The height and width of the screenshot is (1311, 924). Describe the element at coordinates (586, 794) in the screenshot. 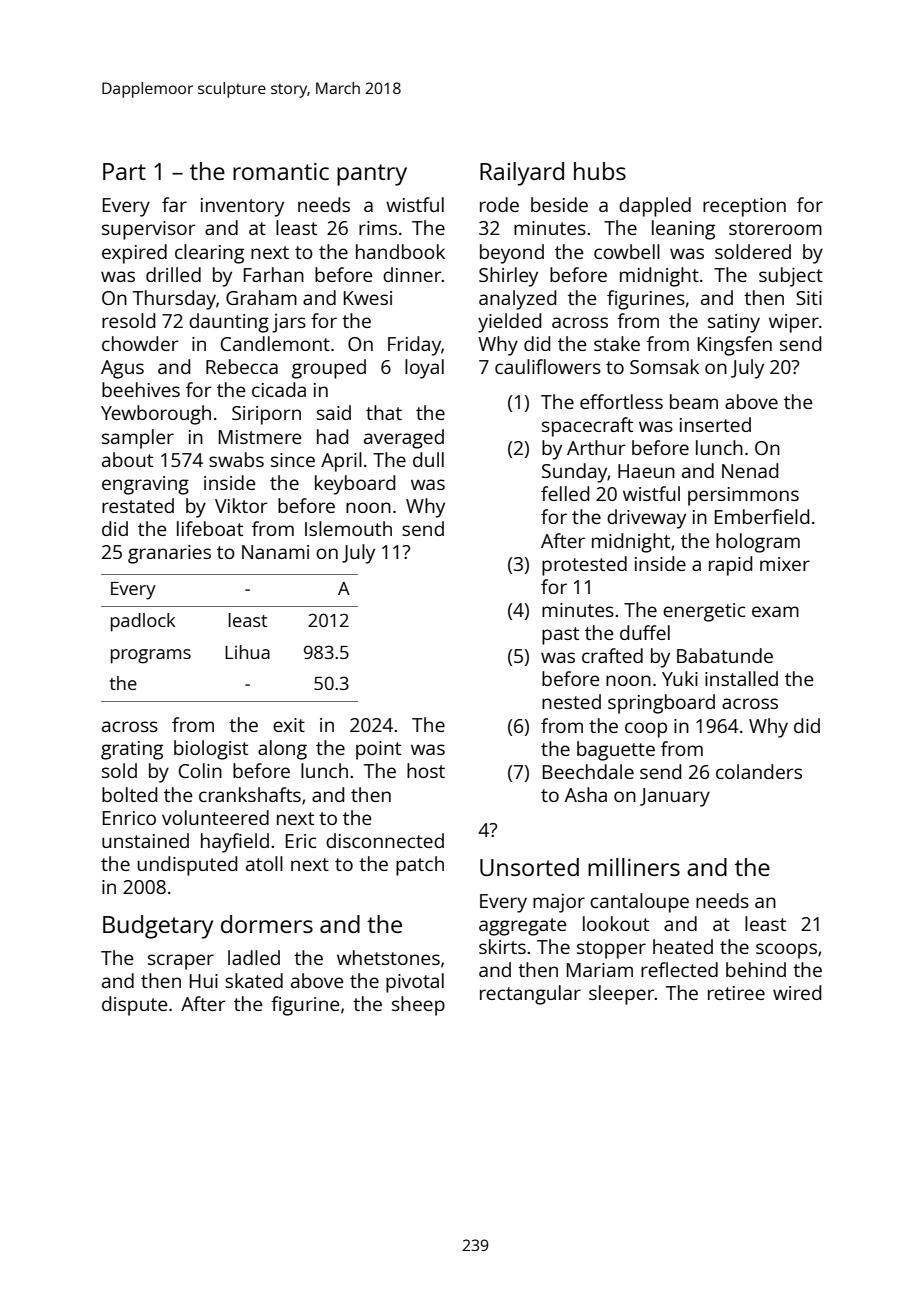

I see `Asha` at that location.
